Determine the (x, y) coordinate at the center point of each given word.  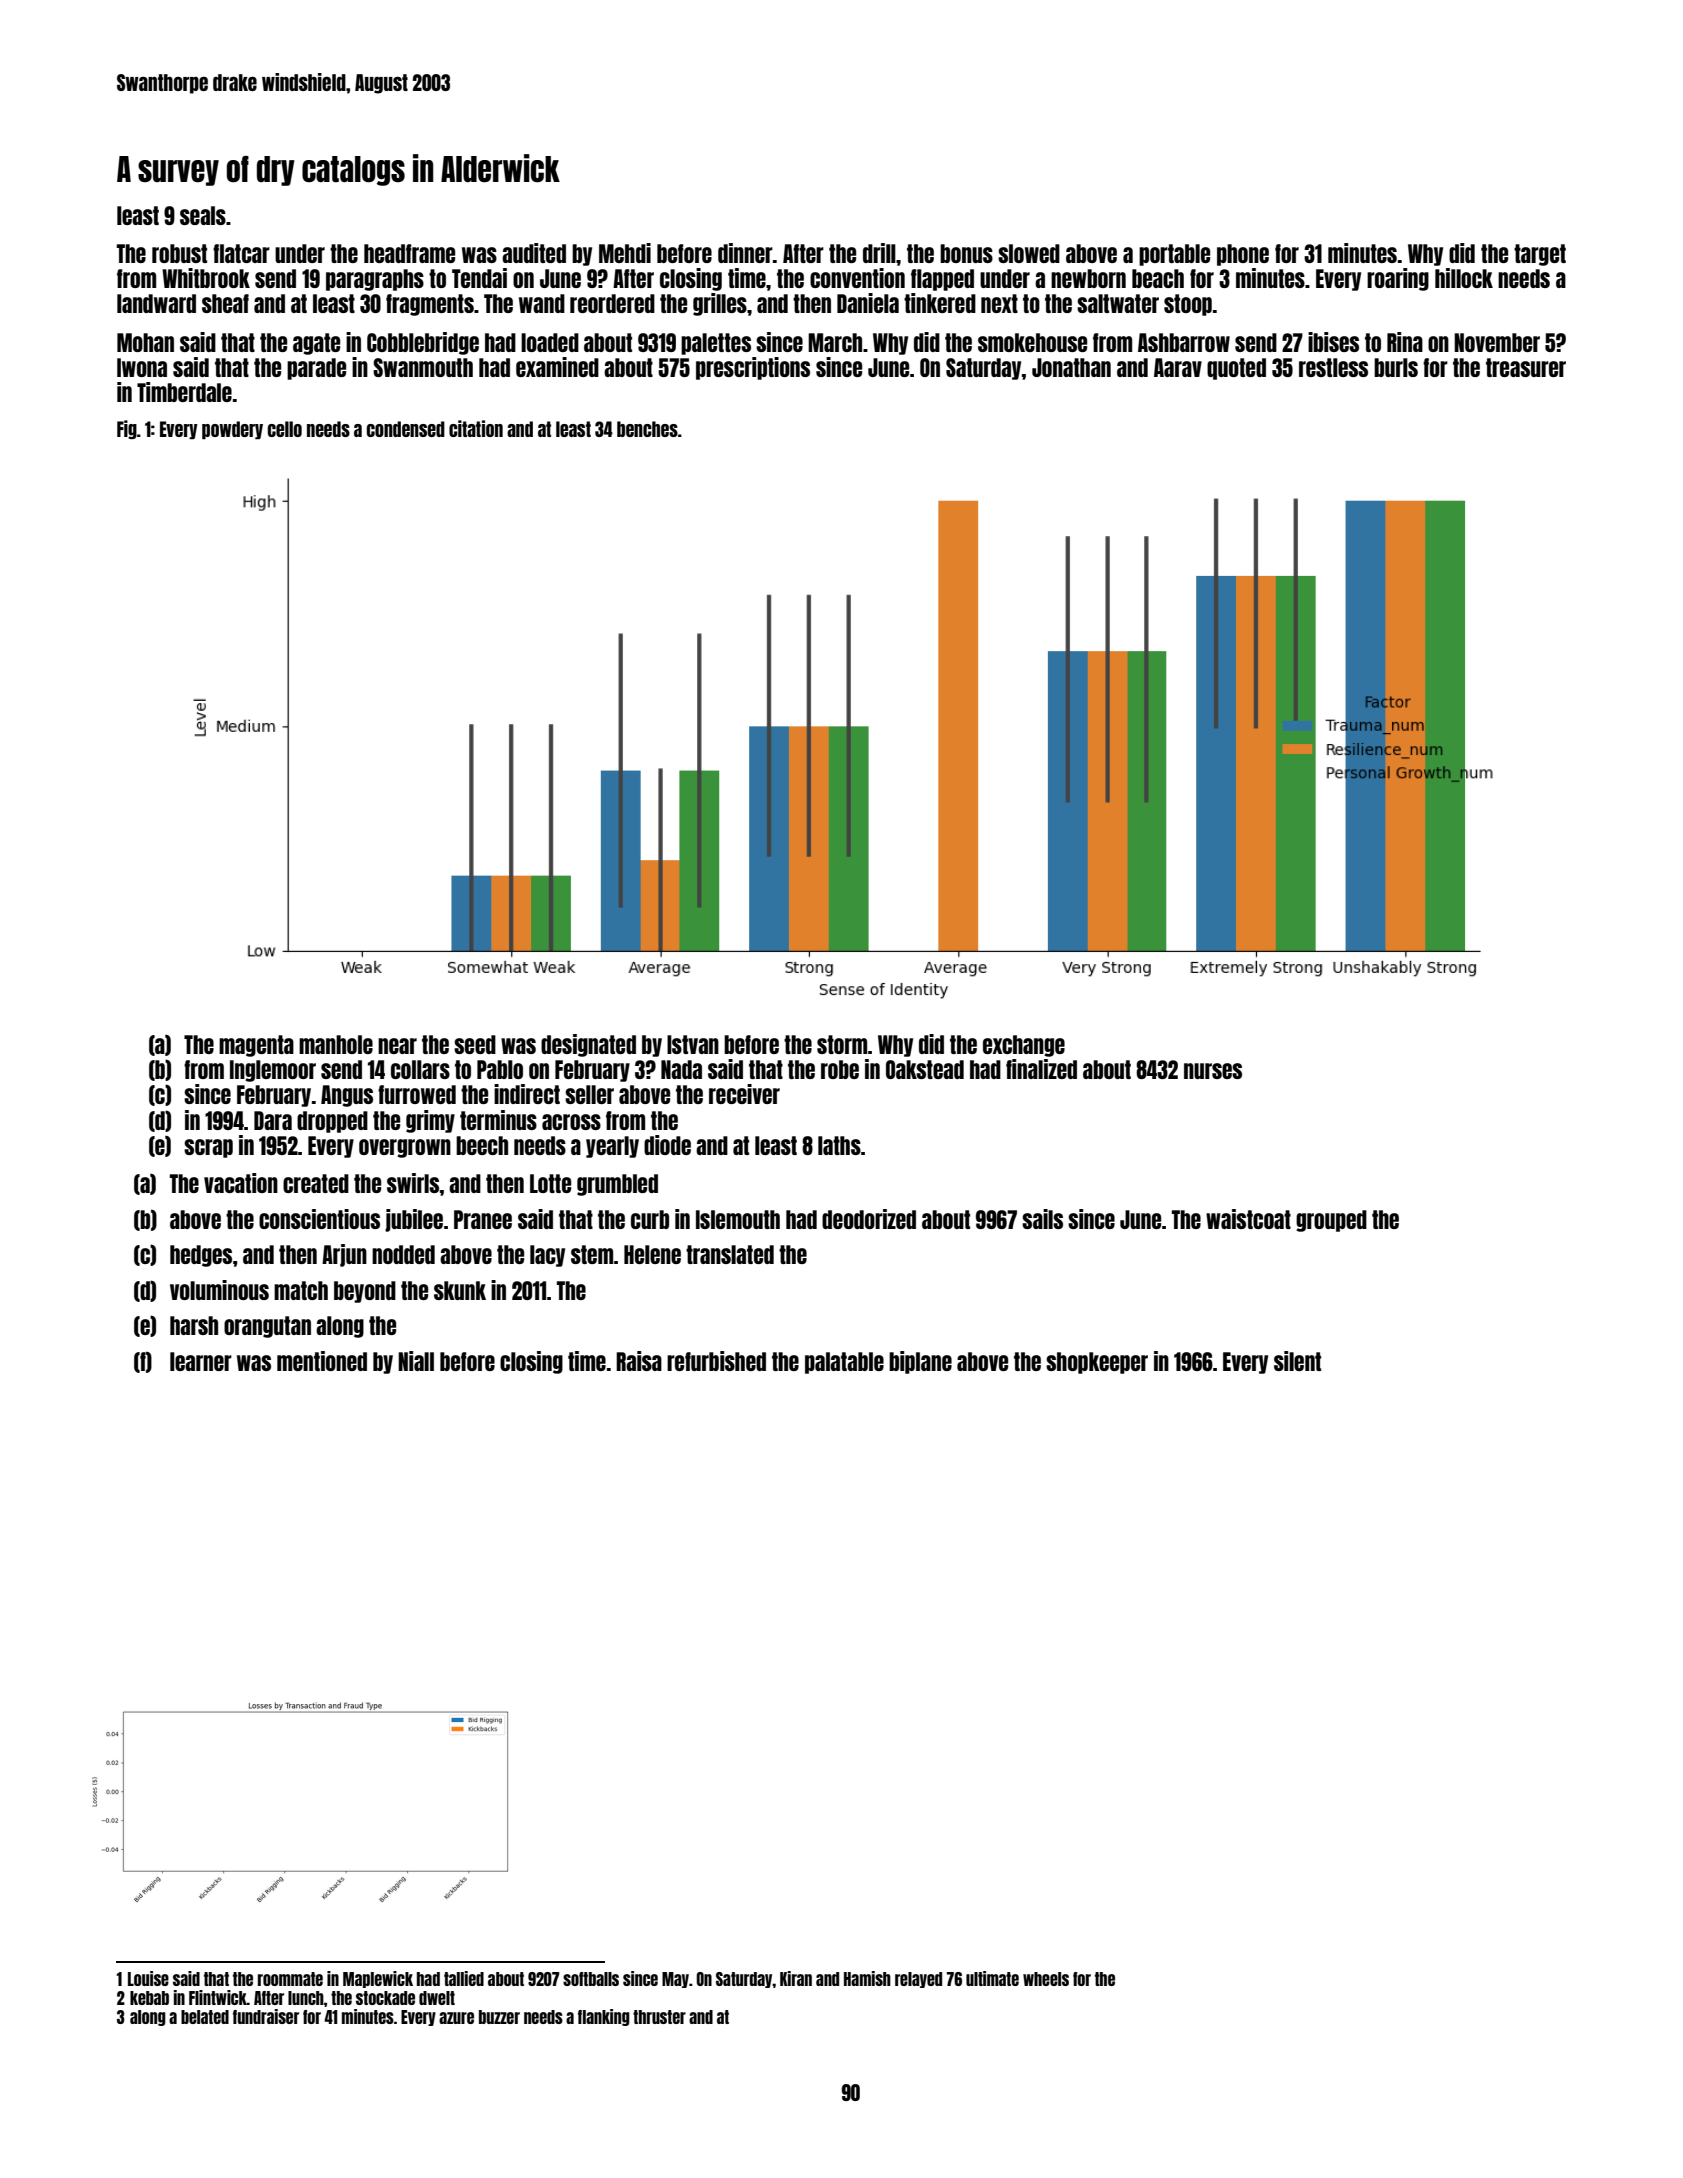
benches (647, 429)
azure (456, 2018)
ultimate (992, 1978)
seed (475, 1044)
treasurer (1526, 367)
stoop (1188, 305)
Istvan (693, 1044)
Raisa (639, 1361)
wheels (1046, 1979)
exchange (1024, 1046)
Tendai (479, 278)
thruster (659, 2017)
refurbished (716, 1361)
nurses (1213, 1071)
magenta (256, 1046)
